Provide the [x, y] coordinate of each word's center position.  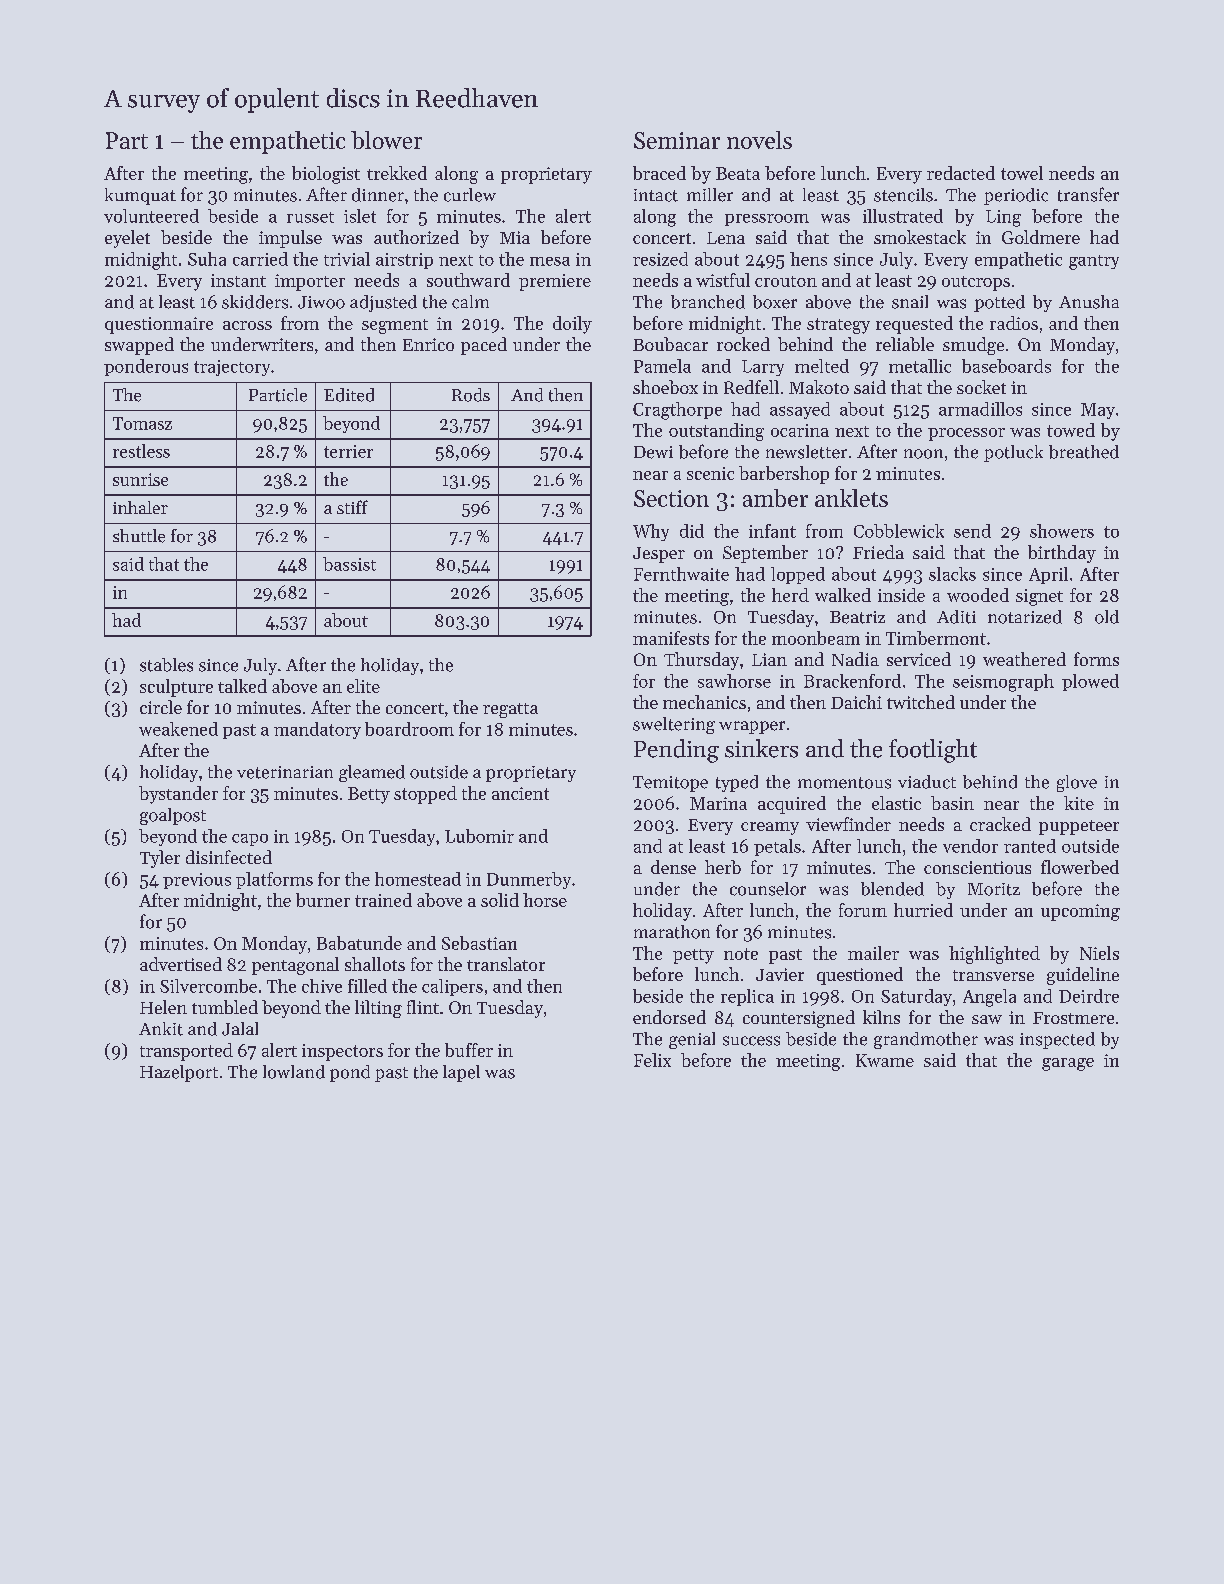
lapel [461, 1073]
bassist [349, 564]
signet [1039, 597]
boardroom [409, 729]
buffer [469, 1050]
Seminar [677, 140]
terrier [348, 451]
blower [386, 140]
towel [1022, 173]
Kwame [885, 1060]
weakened [178, 729]
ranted [1030, 846]
